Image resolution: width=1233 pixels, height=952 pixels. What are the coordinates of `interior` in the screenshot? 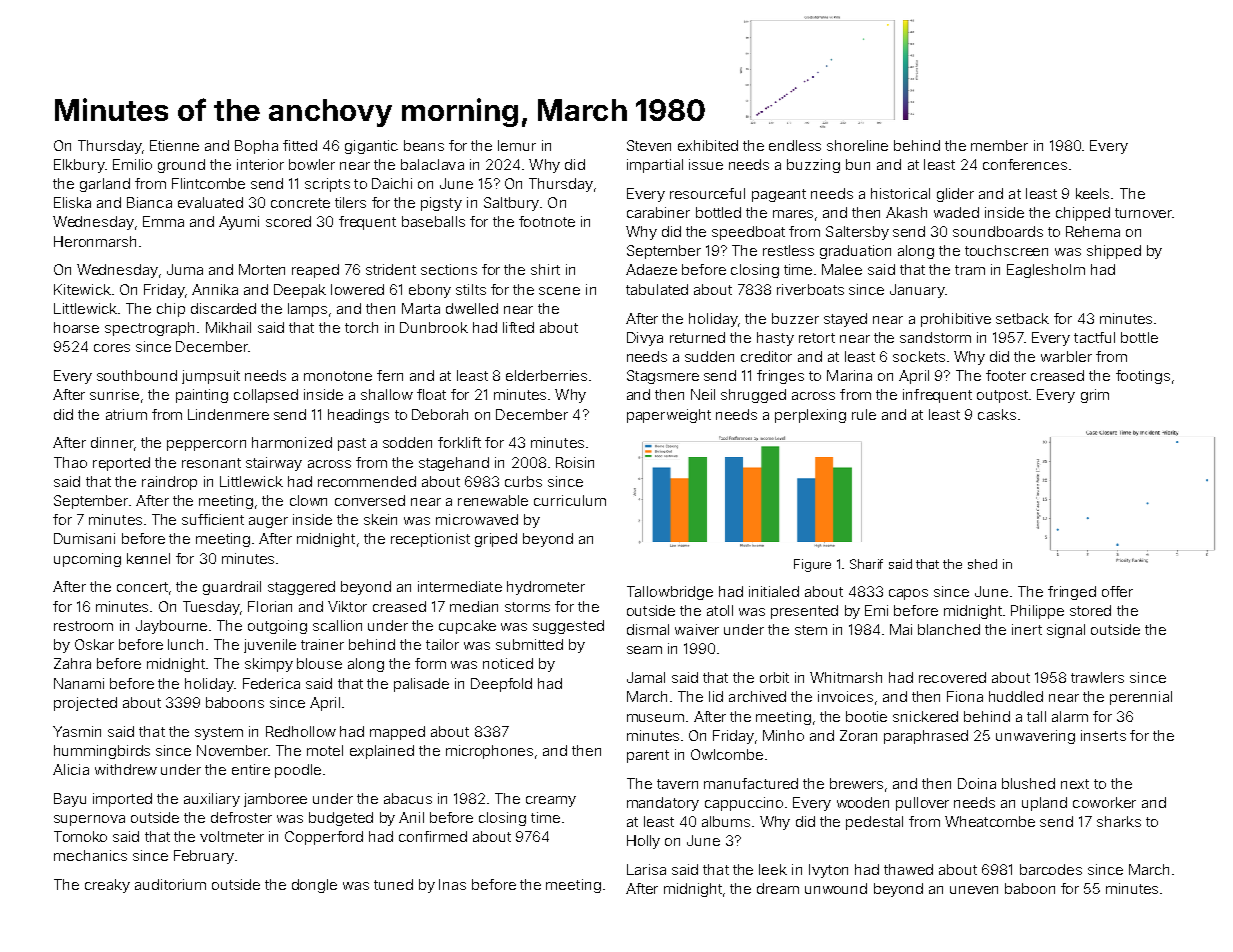 It's located at (260, 164).
